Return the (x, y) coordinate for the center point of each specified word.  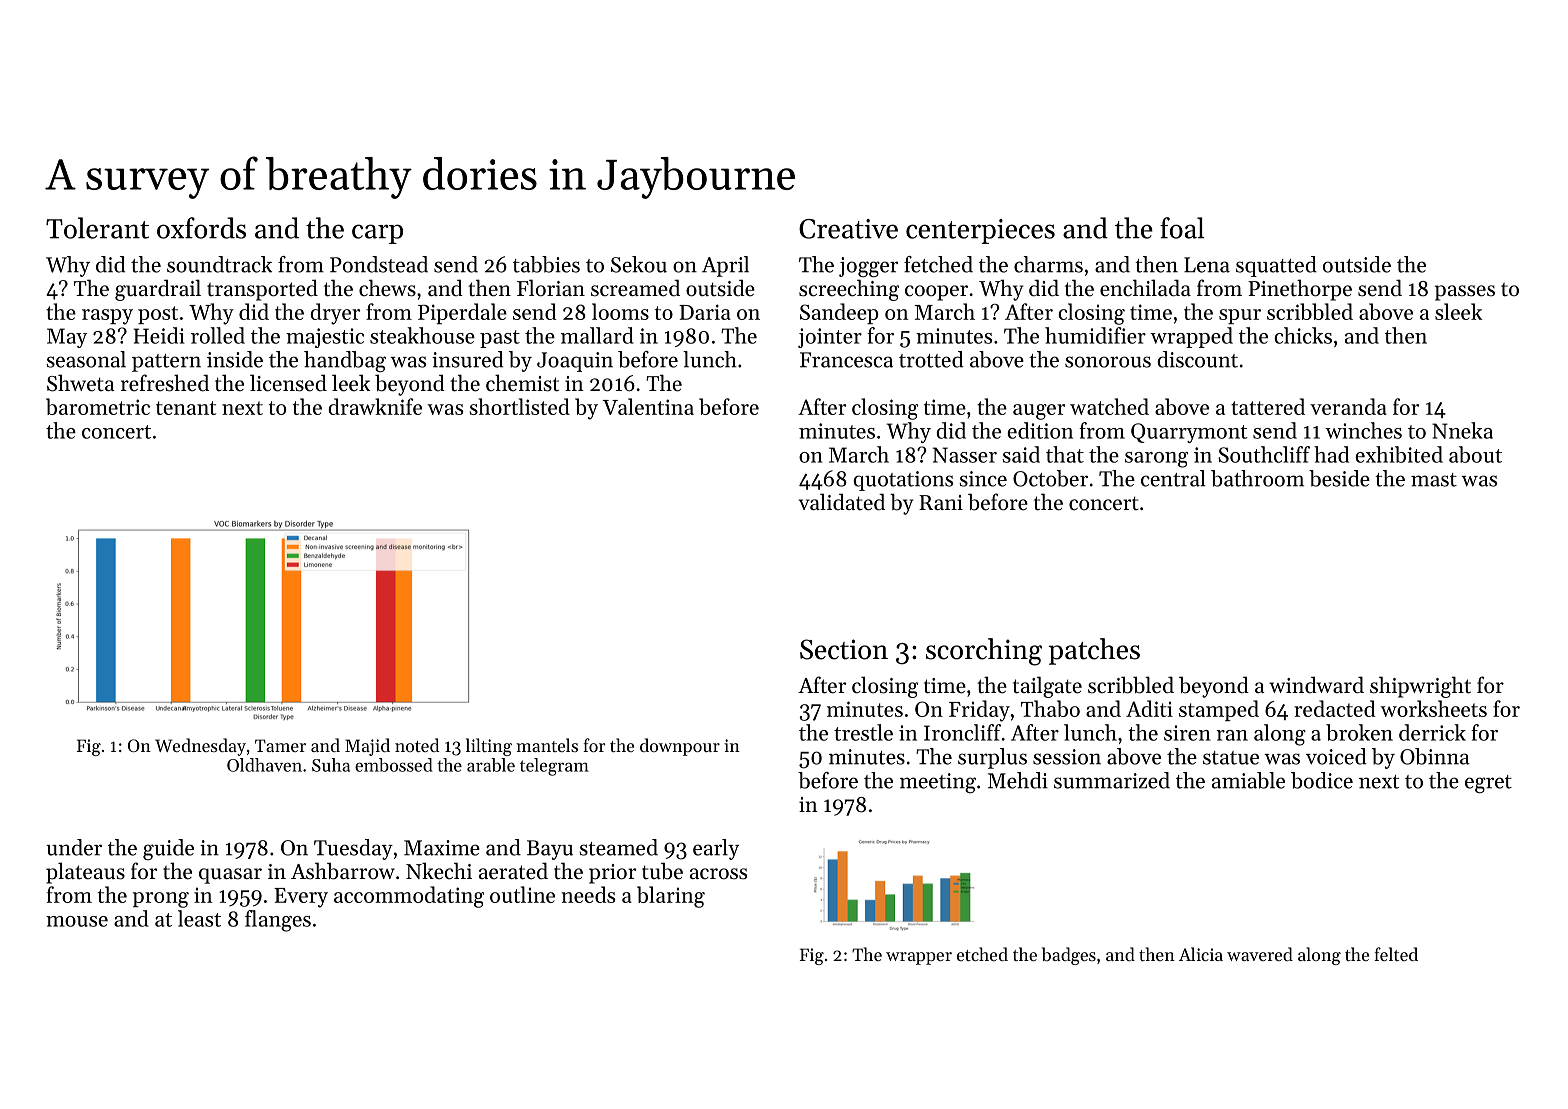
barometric (98, 406)
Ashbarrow (343, 871)
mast (1434, 480)
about (1475, 454)
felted (1396, 954)
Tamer (280, 745)
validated (842, 502)
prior (612, 874)
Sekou (639, 264)
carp (377, 234)
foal (1182, 228)
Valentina (648, 406)
